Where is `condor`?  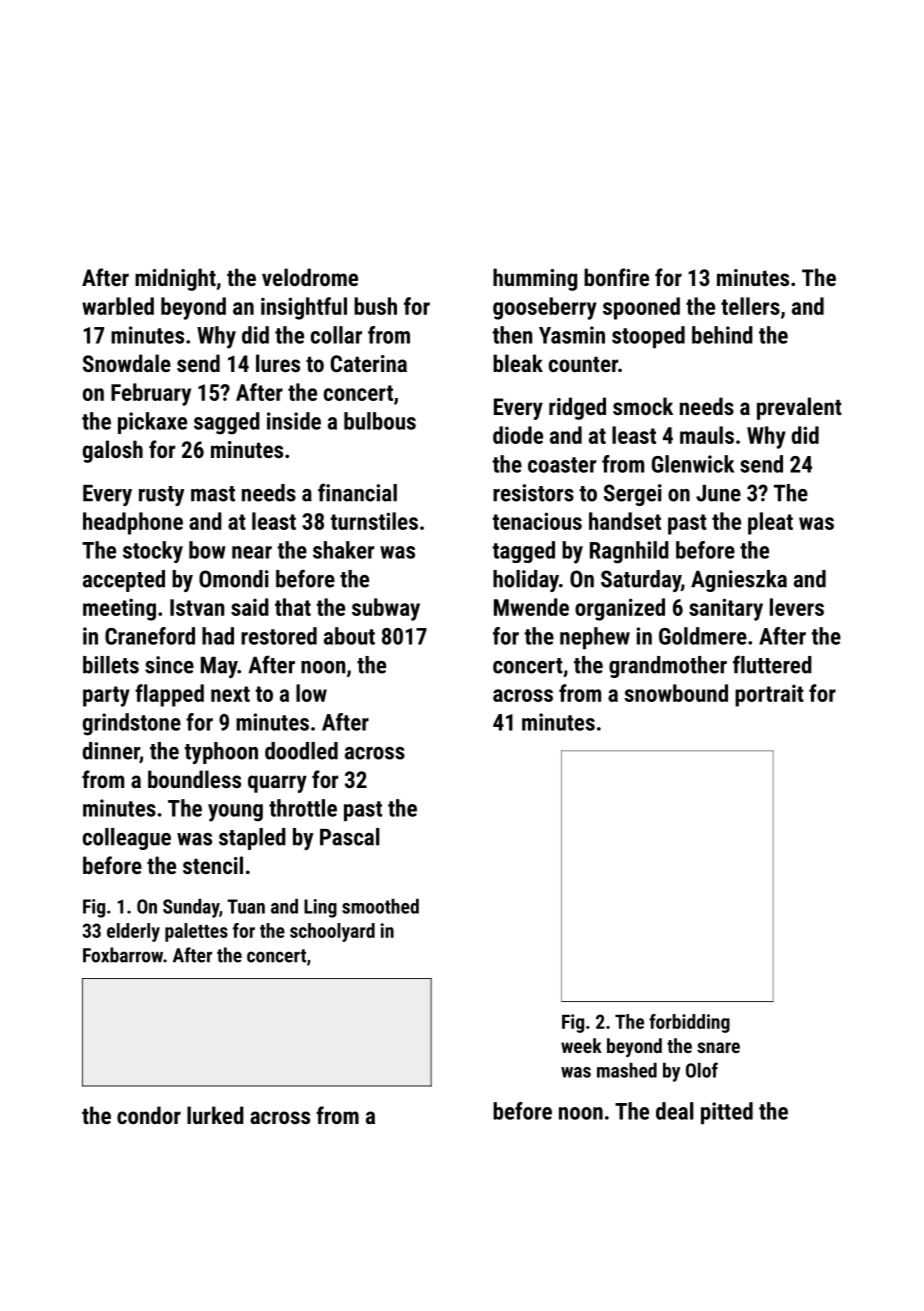
condor is located at coordinates (149, 1115).
